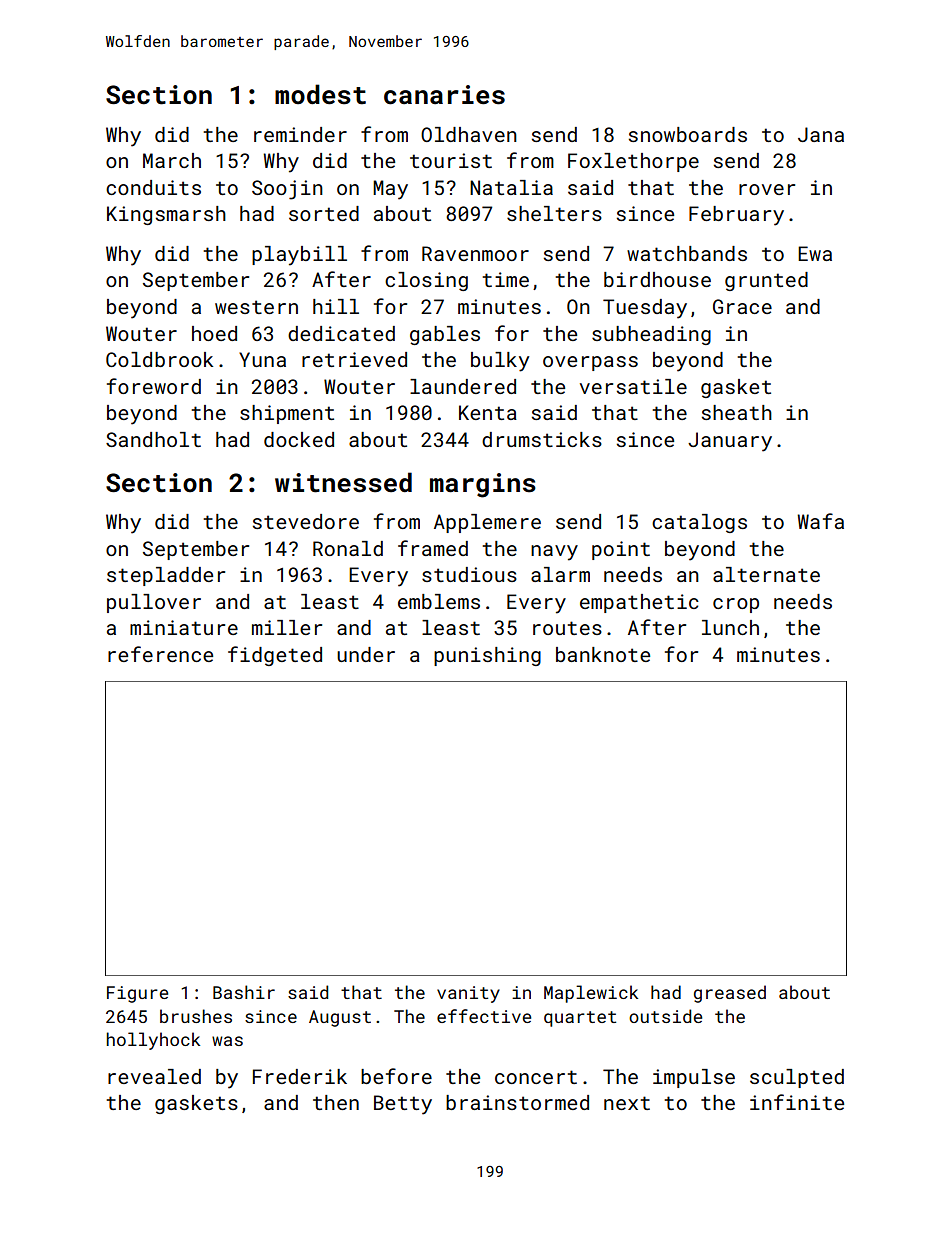 Image resolution: width=952 pixels, height=1233 pixels. What do you see at coordinates (730, 627) in the document?
I see `lunch` at bounding box center [730, 627].
